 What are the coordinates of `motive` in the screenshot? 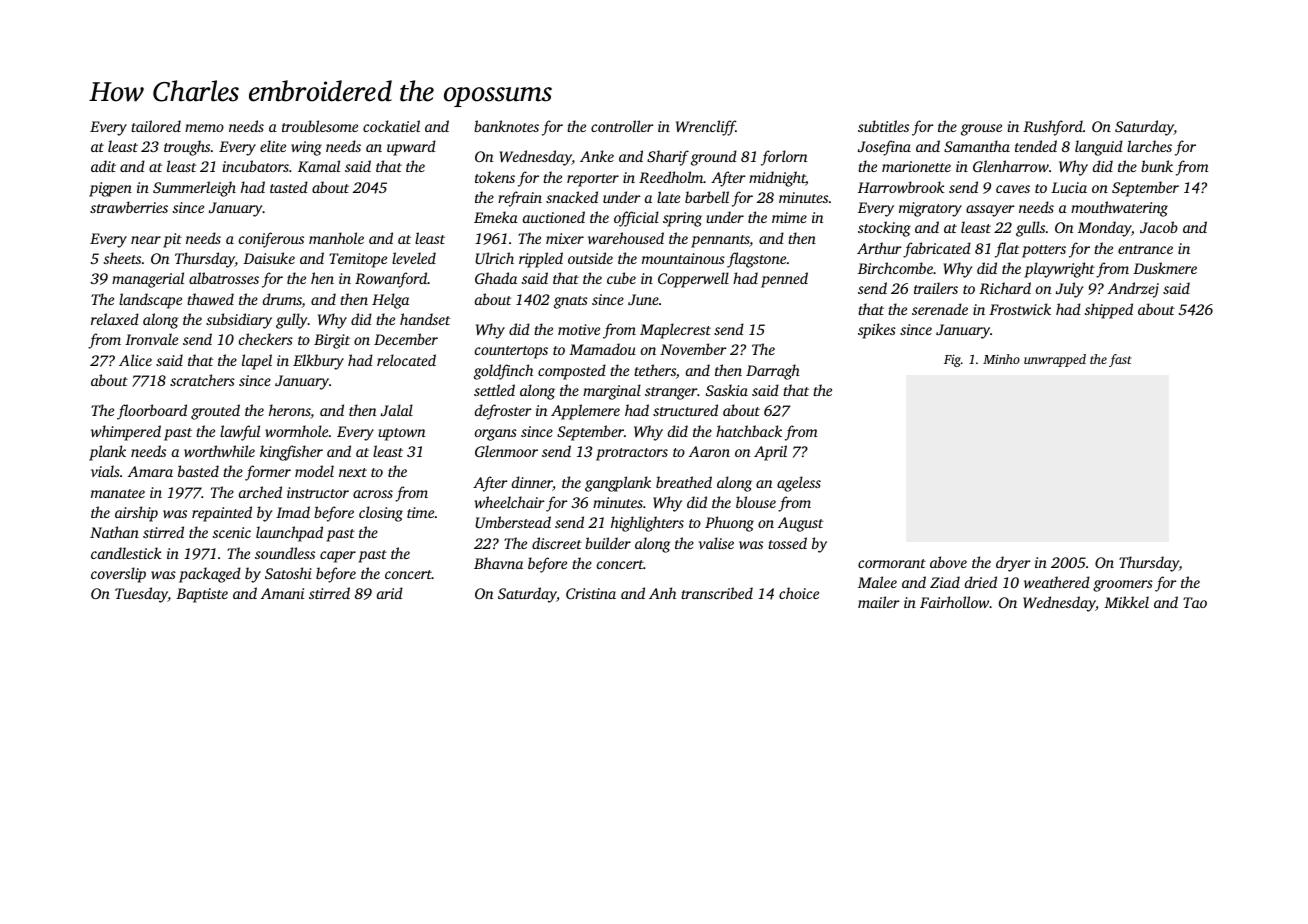 It's located at (579, 329).
